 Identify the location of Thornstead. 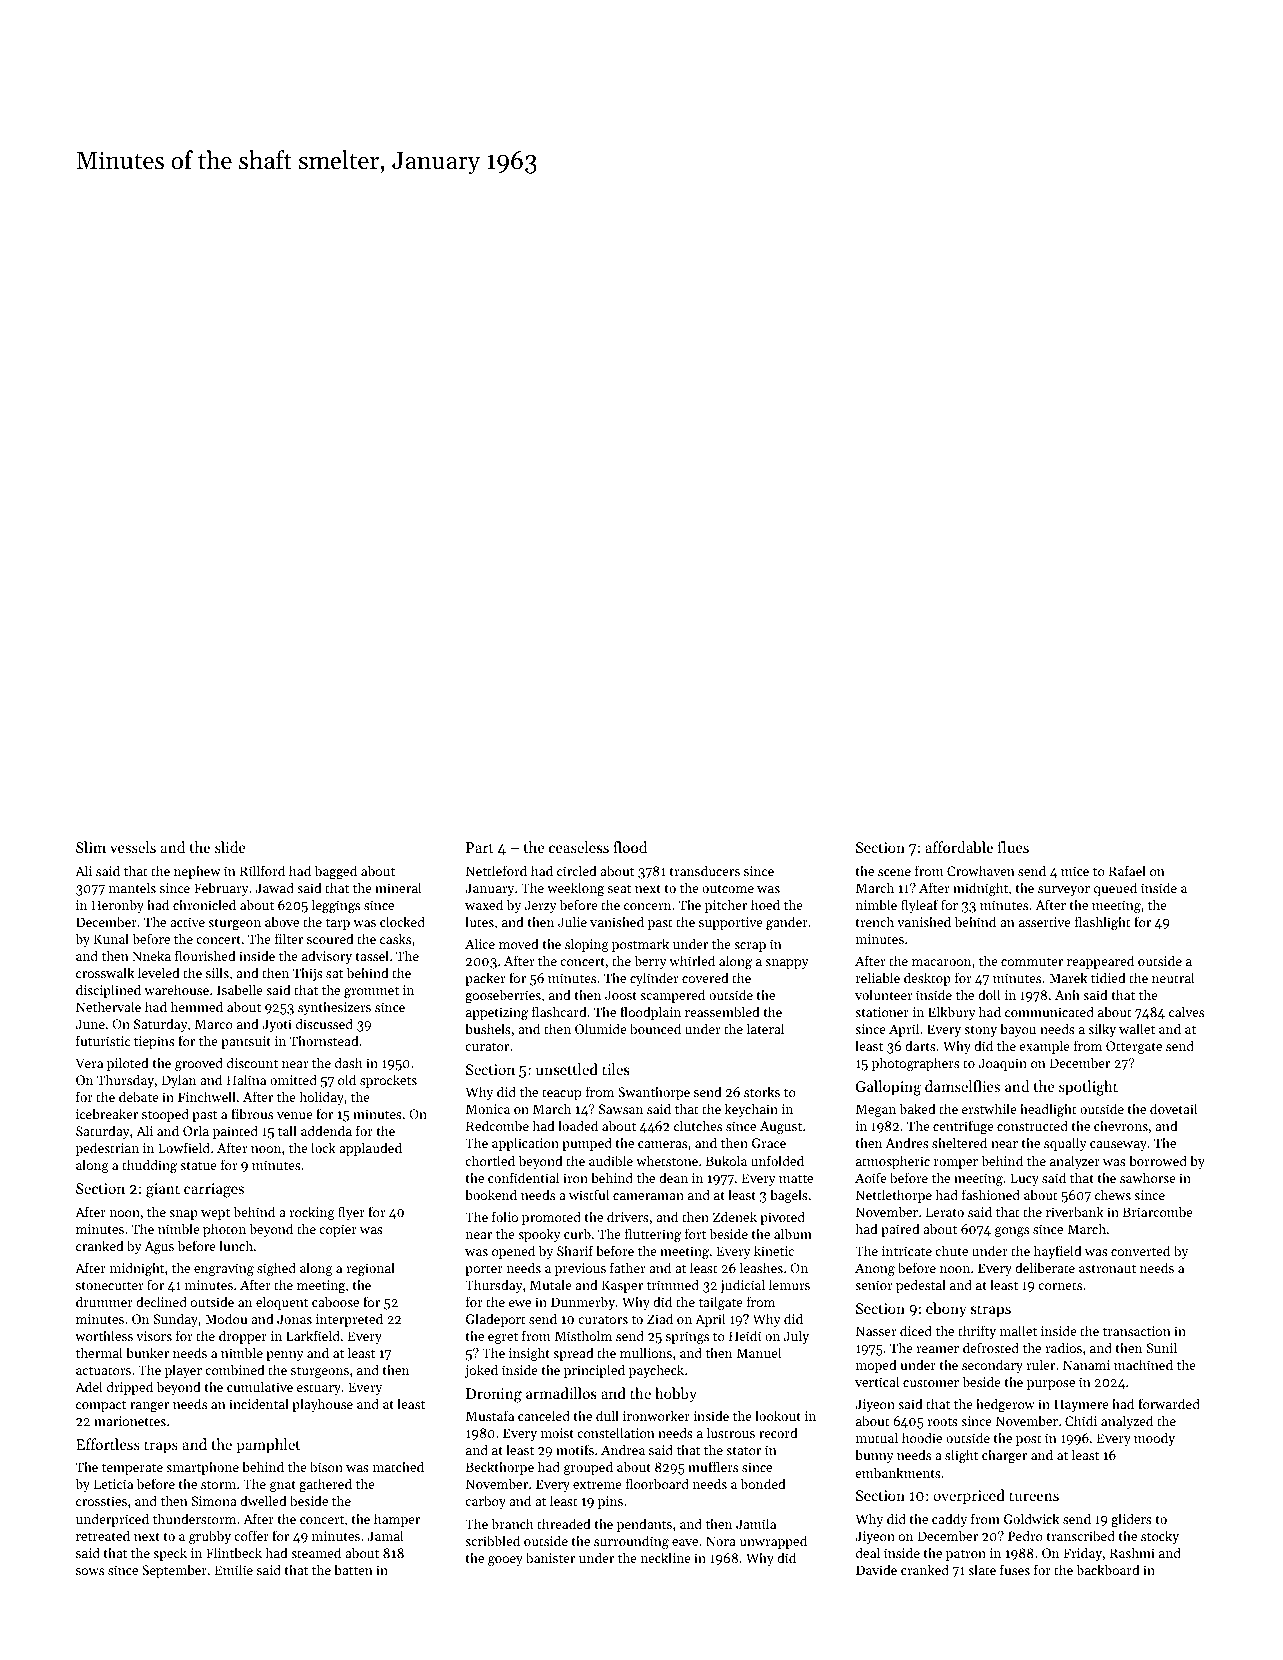
(324, 1040).
